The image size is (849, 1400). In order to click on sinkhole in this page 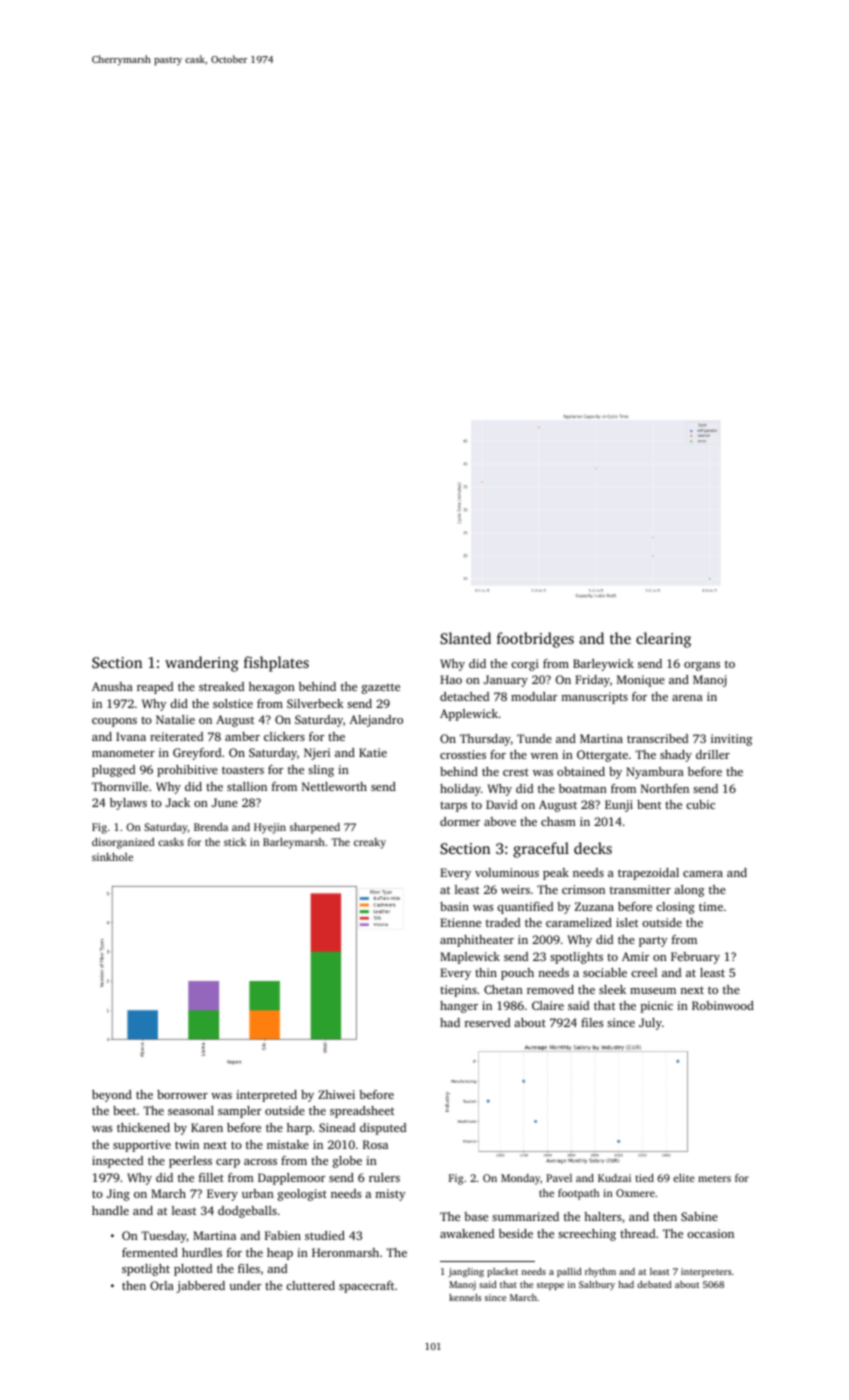, I will do `click(112, 857)`.
